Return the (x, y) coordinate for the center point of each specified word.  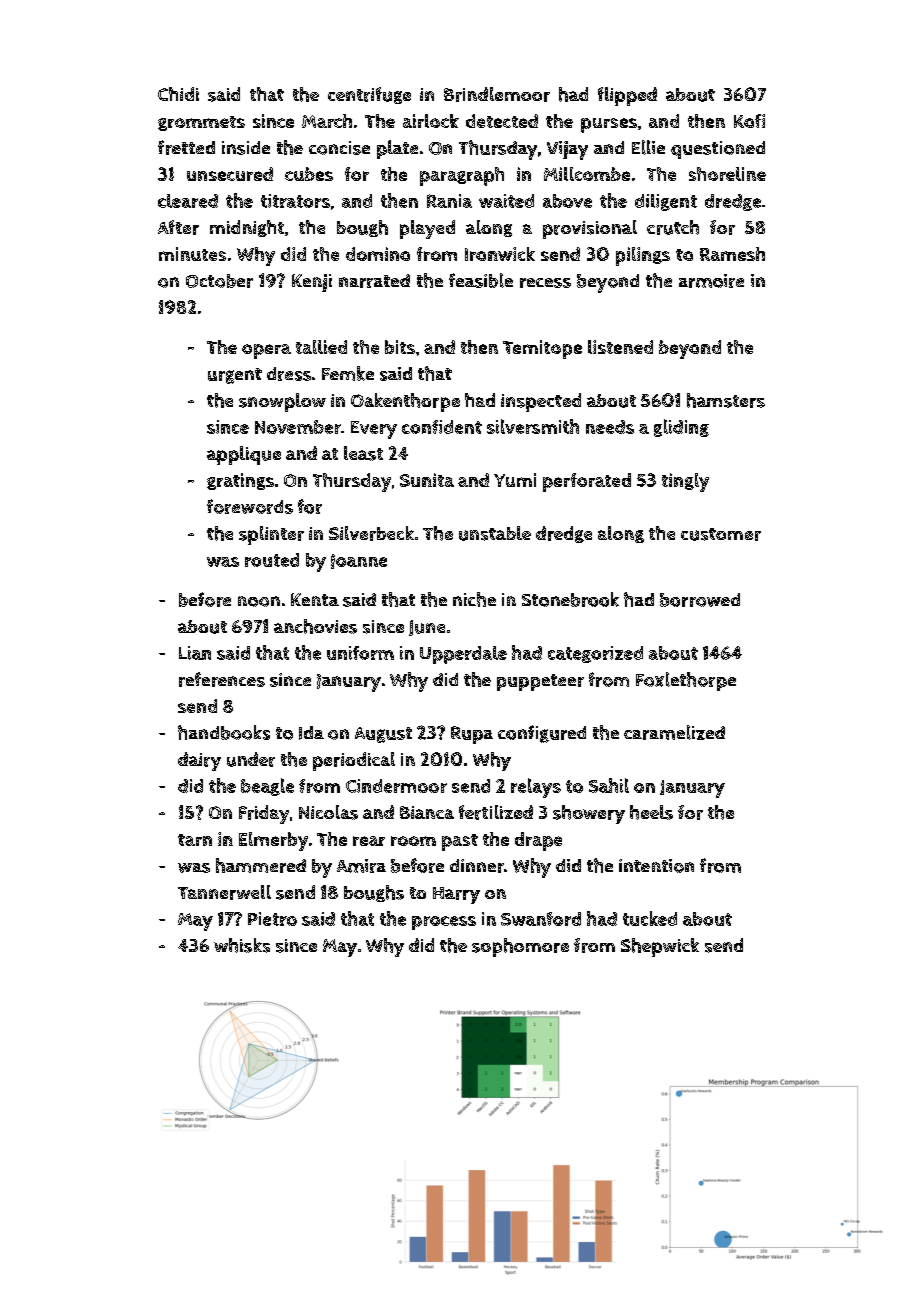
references (222, 679)
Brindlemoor (497, 94)
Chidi (178, 94)
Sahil (609, 785)
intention (656, 866)
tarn (195, 840)
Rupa (472, 735)
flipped (627, 96)
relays (536, 788)
